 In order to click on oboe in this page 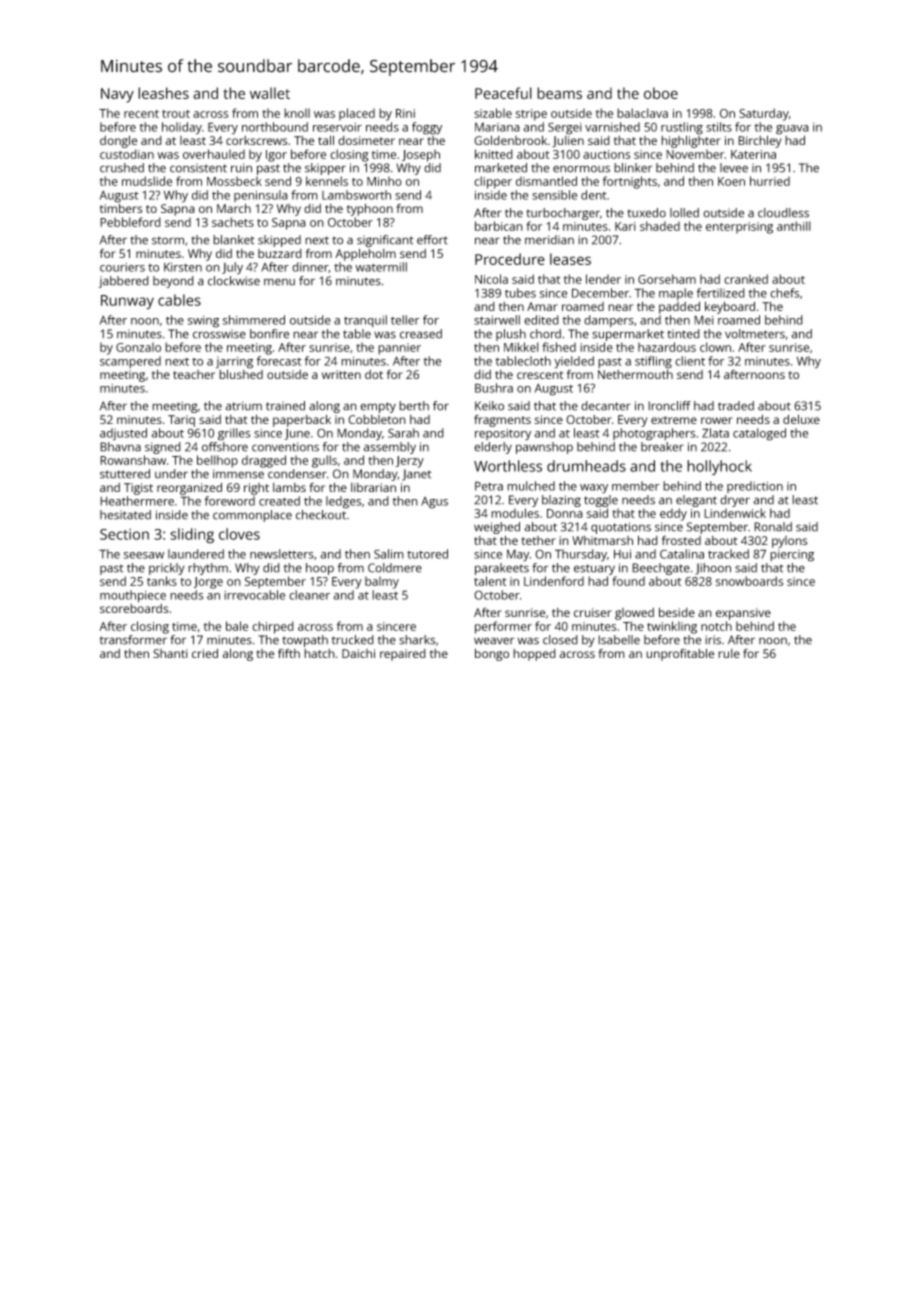, I will do `click(661, 93)`.
